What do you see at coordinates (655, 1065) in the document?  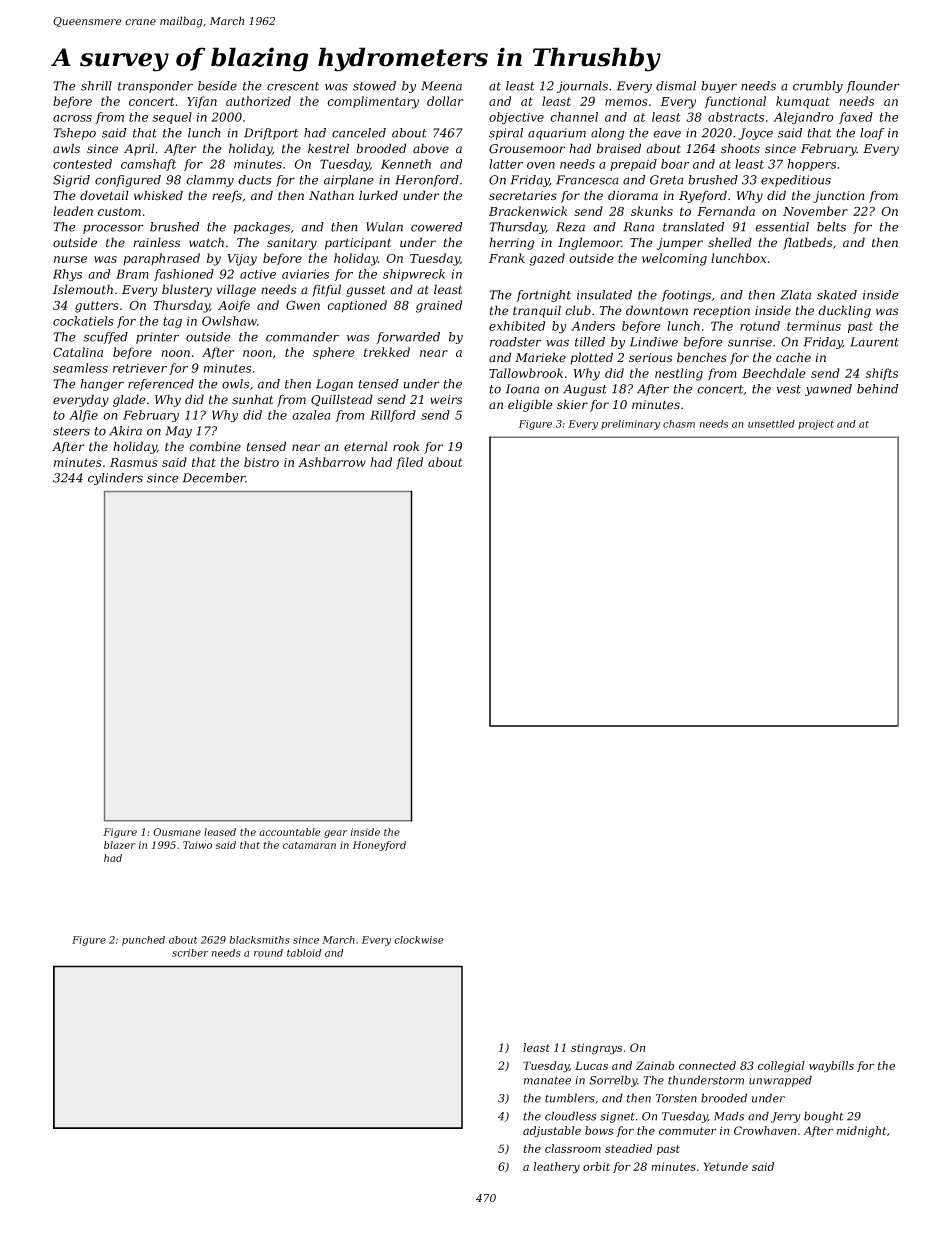 I see `Zainab` at bounding box center [655, 1065].
